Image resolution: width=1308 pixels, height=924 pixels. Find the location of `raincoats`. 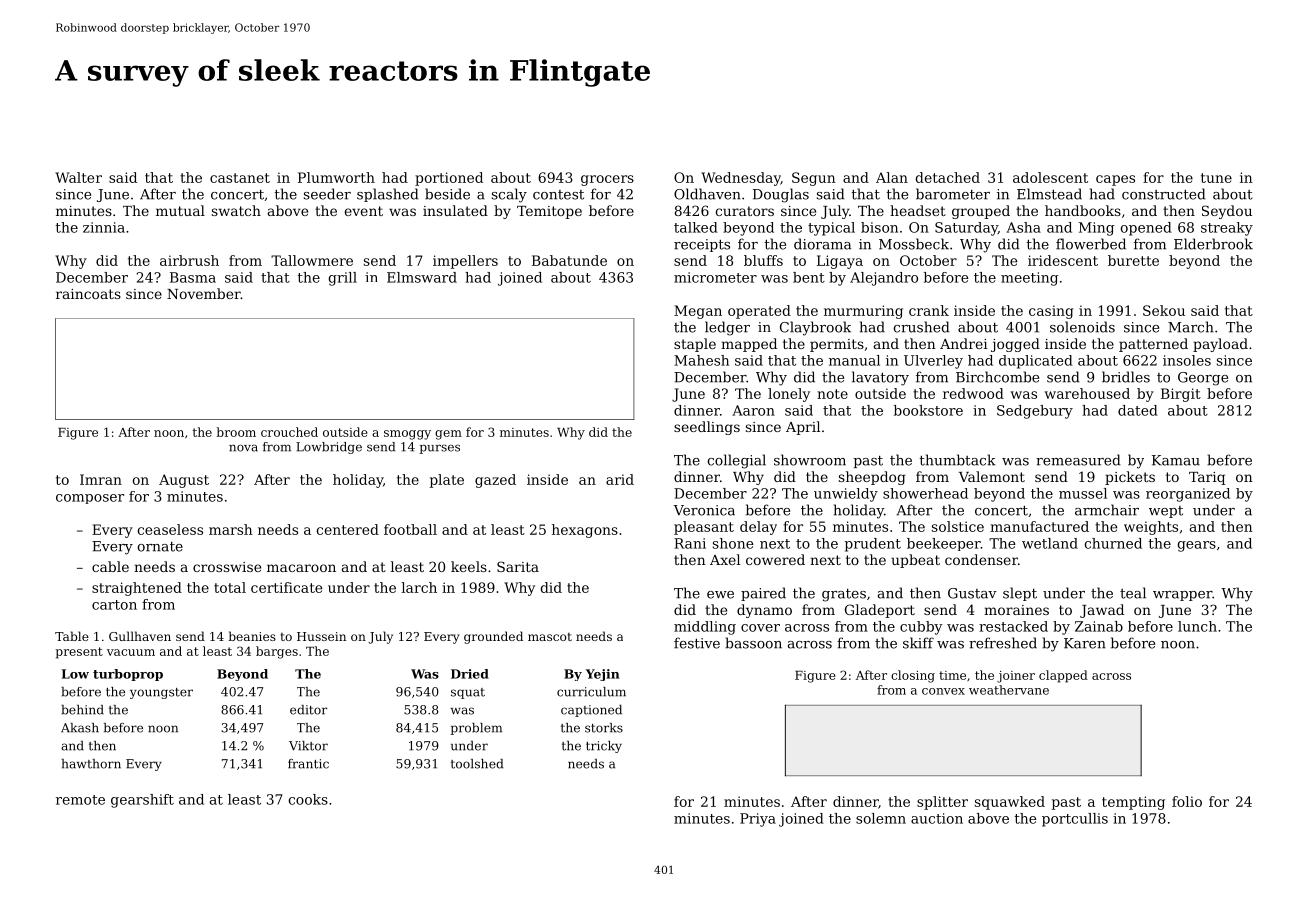

raincoats is located at coordinates (88, 294).
